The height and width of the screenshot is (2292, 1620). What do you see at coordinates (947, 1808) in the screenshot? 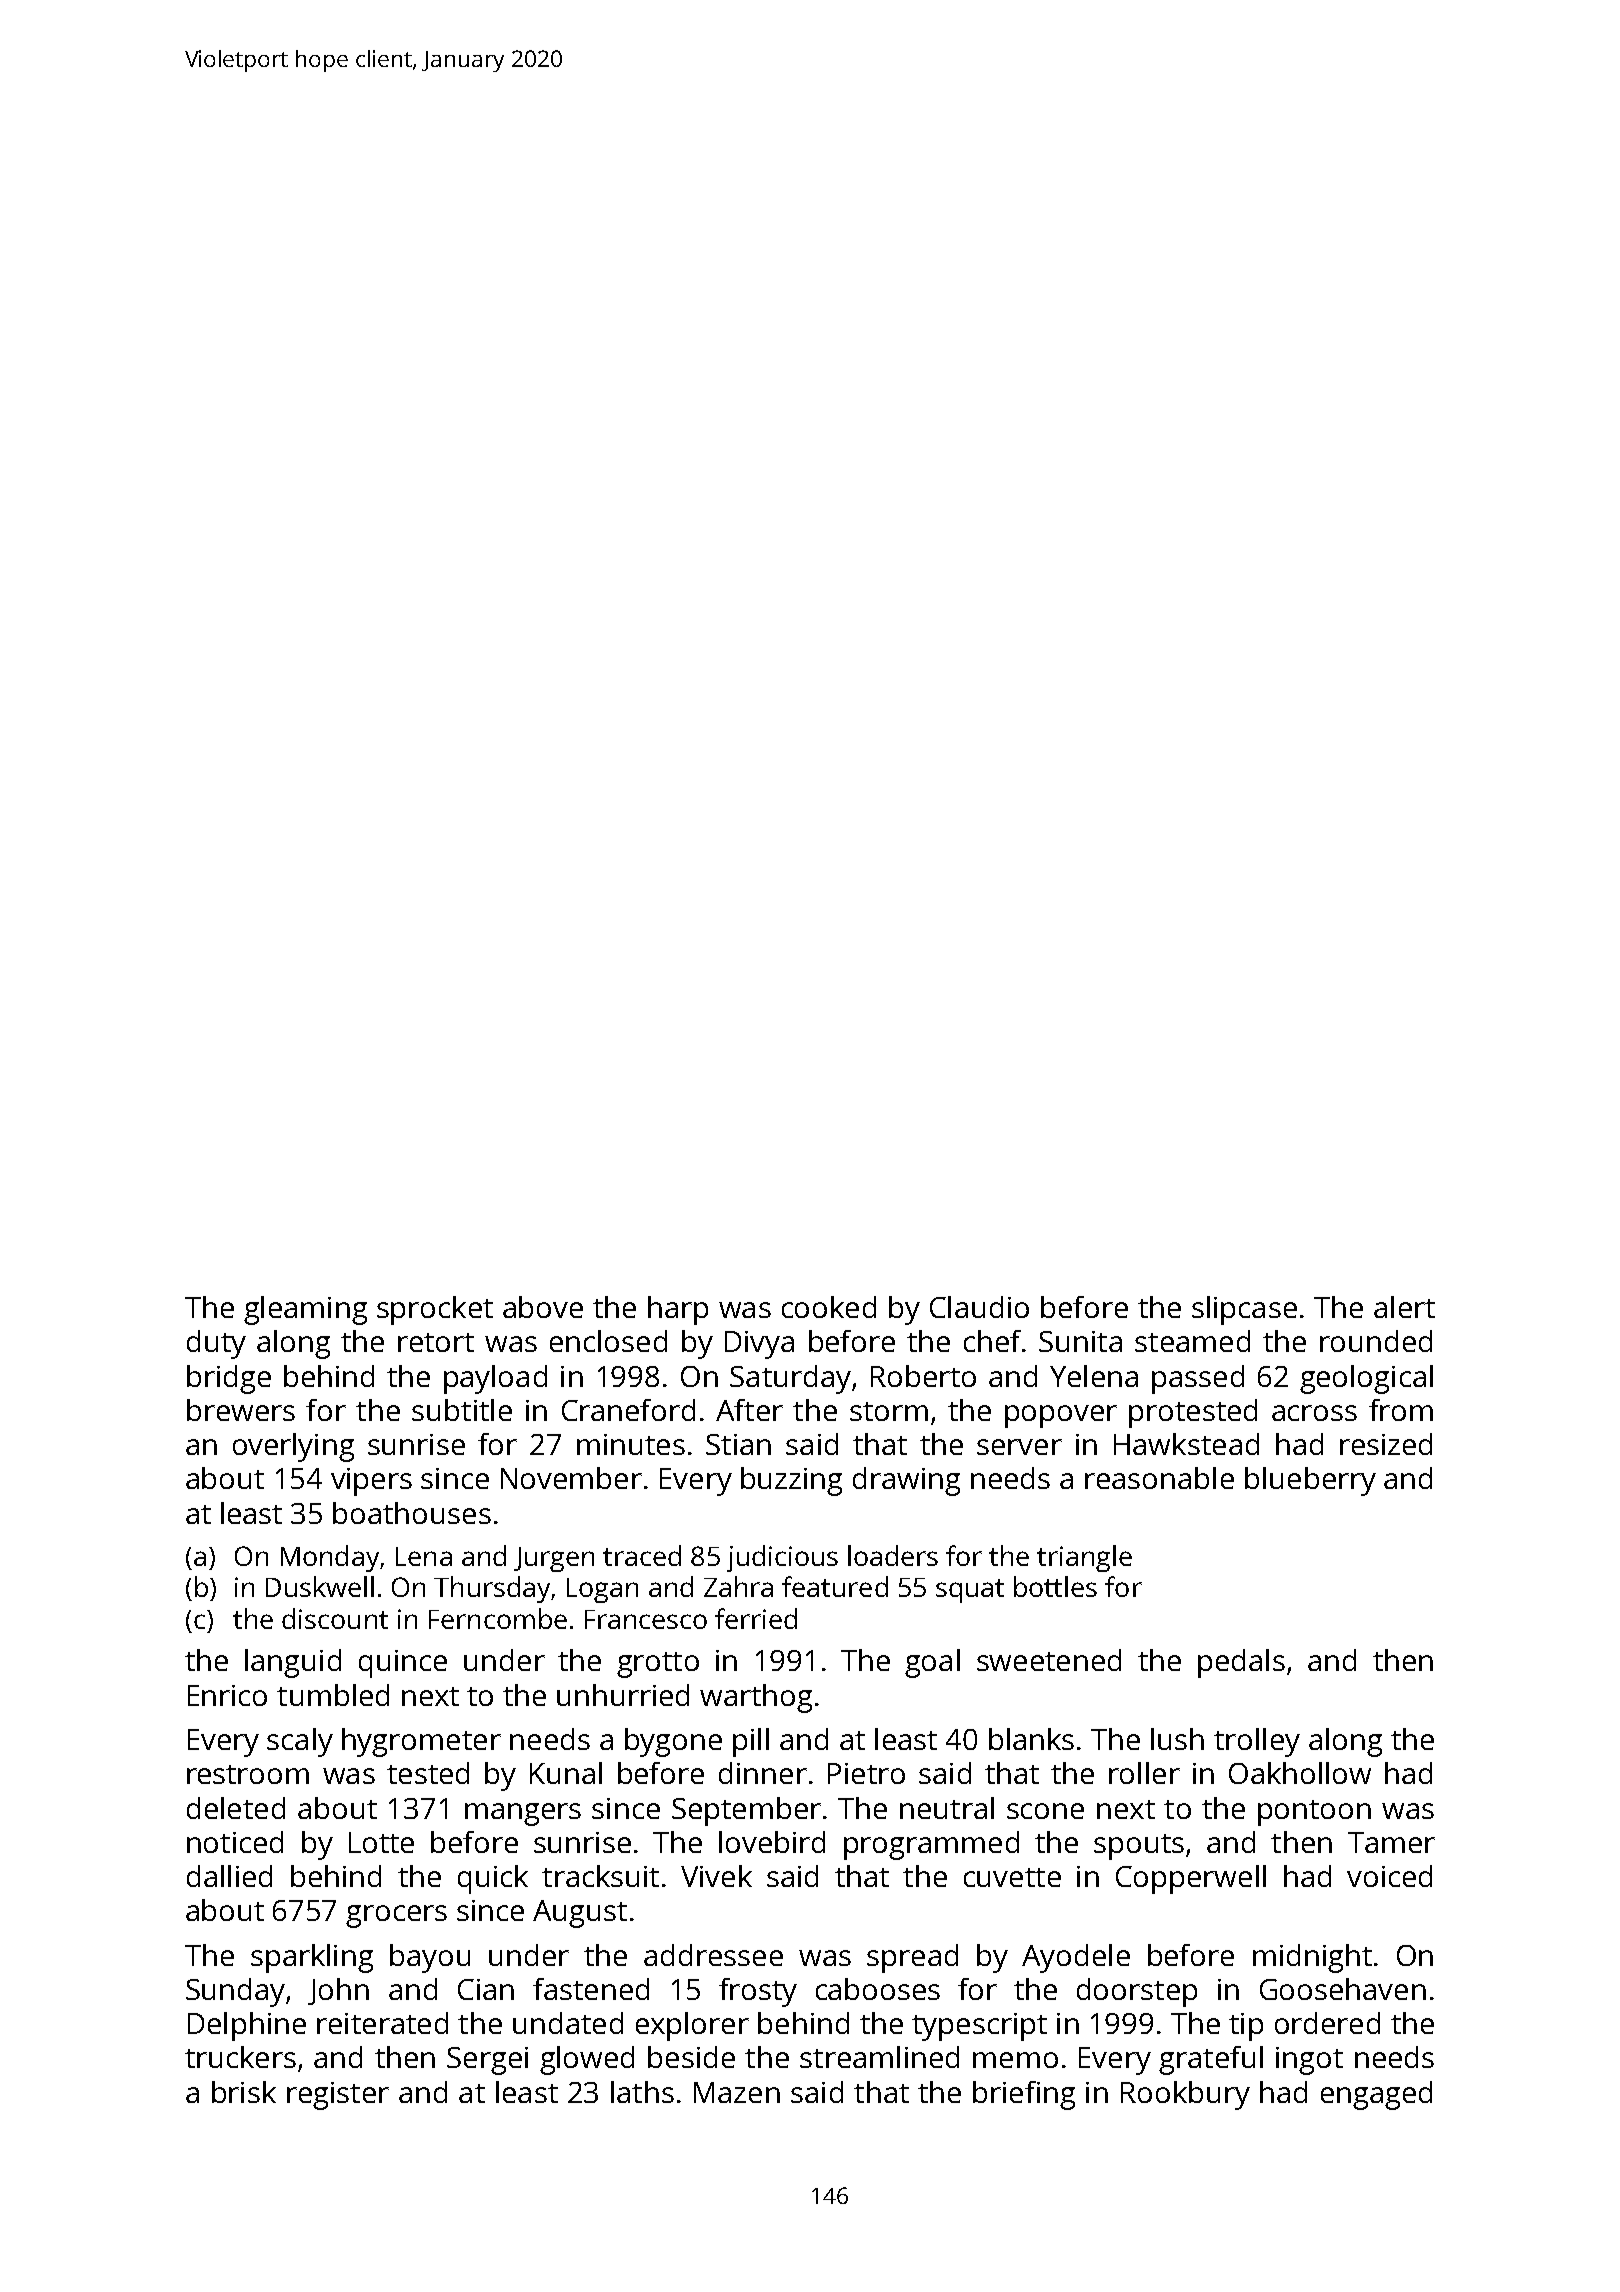
I see `neutral` at bounding box center [947, 1808].
